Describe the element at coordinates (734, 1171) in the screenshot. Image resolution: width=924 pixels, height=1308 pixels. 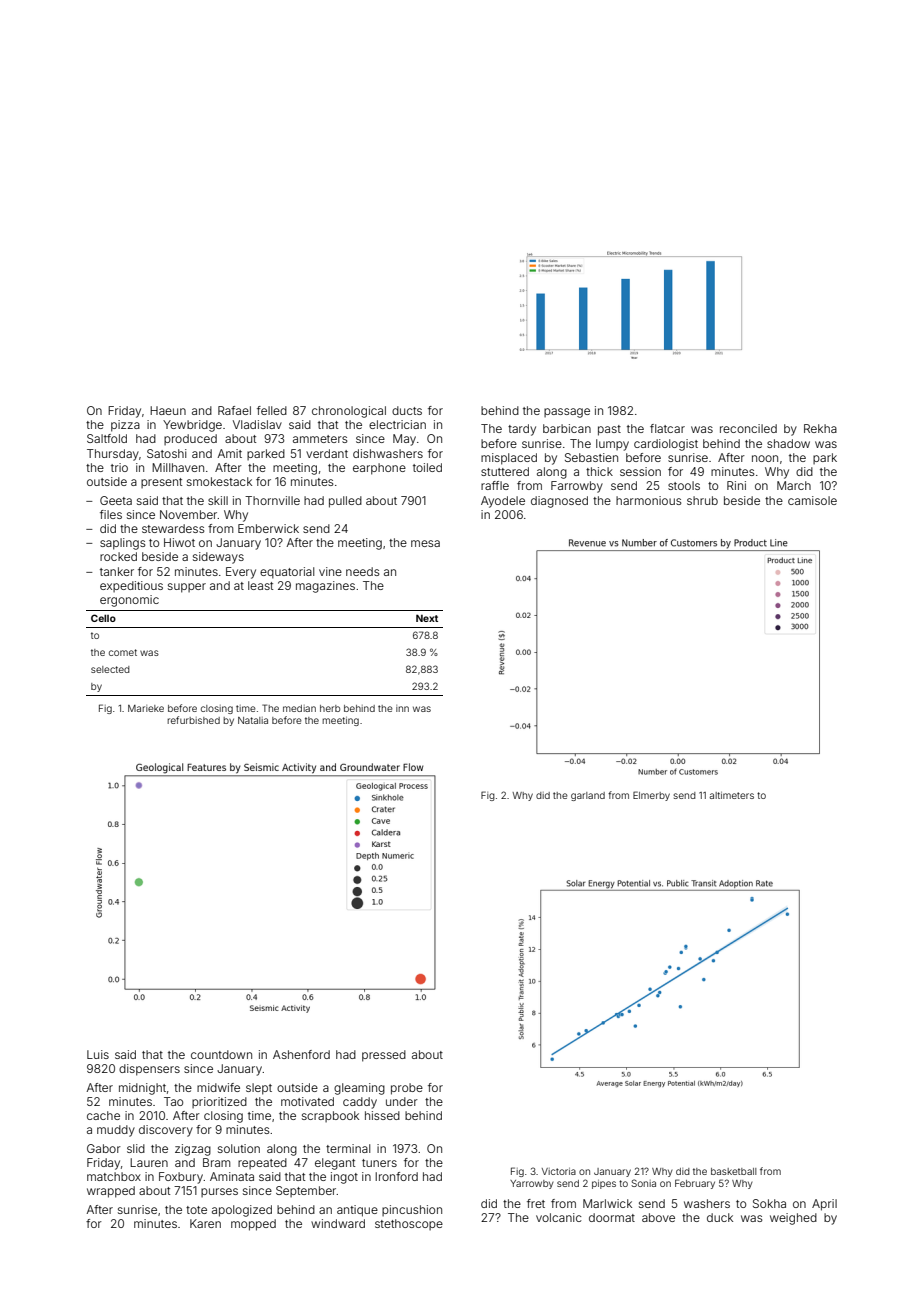
I see `basketball` at that location.
